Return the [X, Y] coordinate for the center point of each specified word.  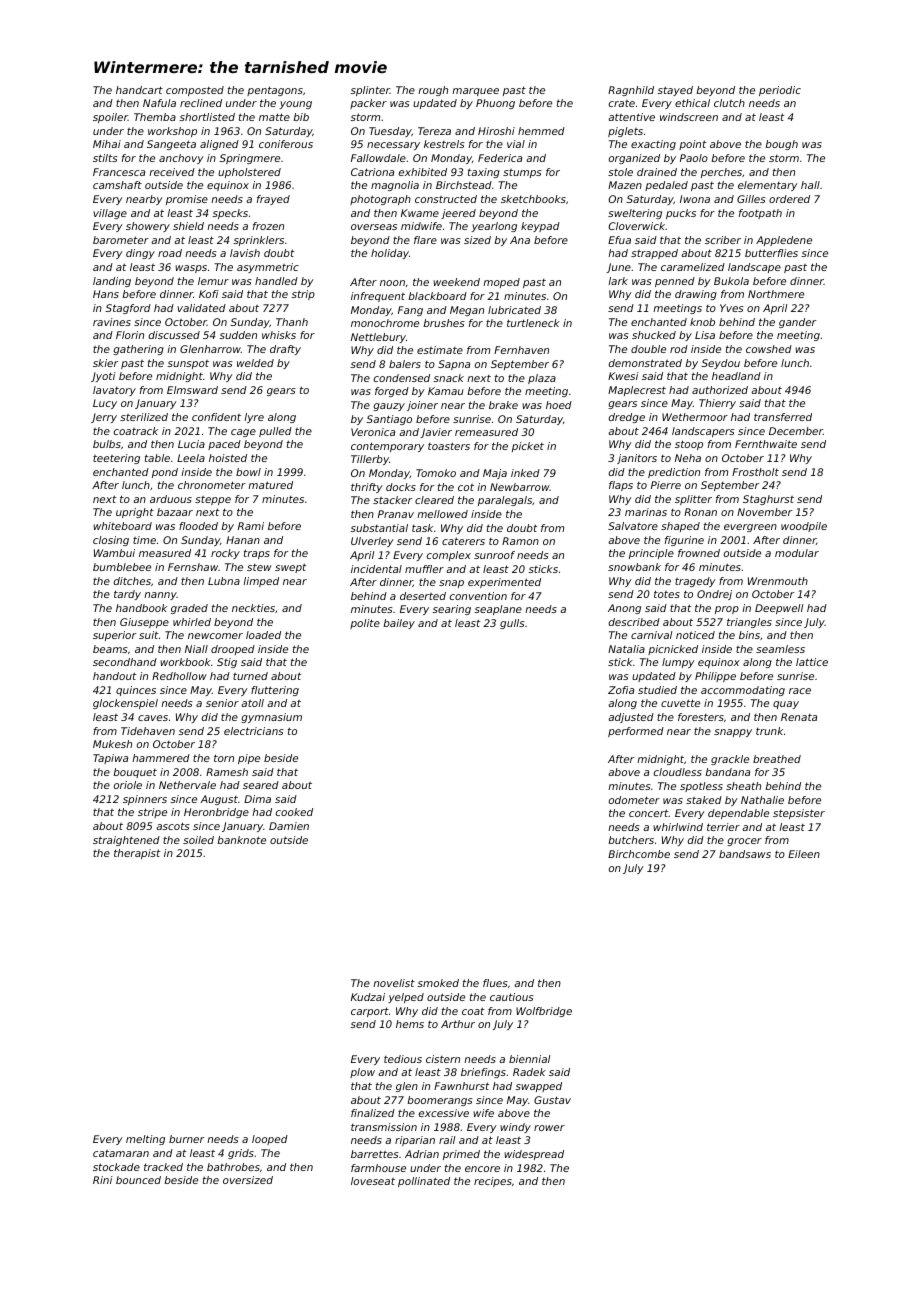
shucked [654, 335]
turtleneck [533, 323]
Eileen [804, 854]
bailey [399, 624]
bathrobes [233, 1167]
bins [749, 635]
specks [230, 214]
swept [291, 568]
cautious [512, 997]
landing [112, 282]
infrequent [378, 297]
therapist [137, 854]
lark [618, 281]
